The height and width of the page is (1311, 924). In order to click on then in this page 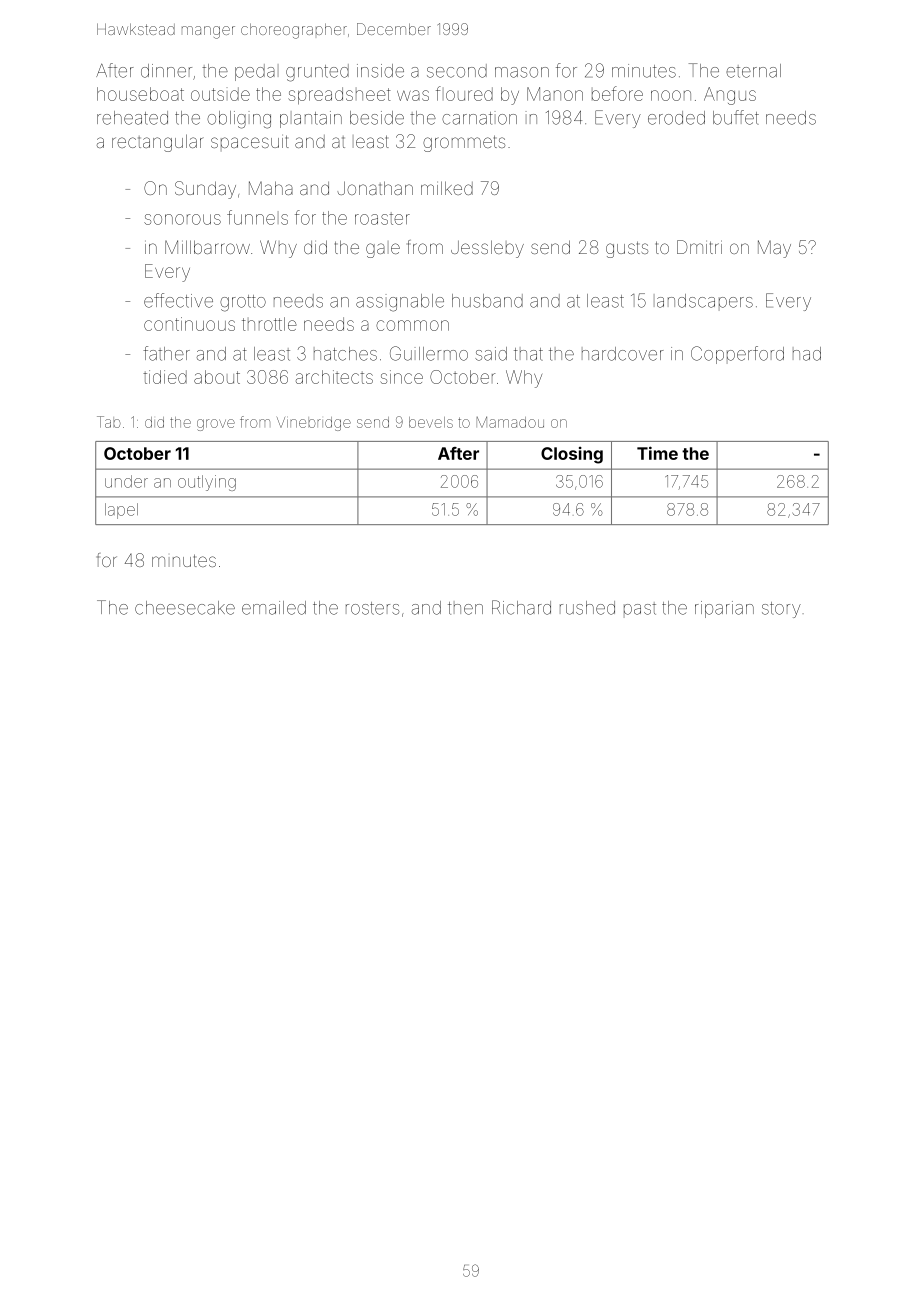, I will do `click(465, 608)`.
